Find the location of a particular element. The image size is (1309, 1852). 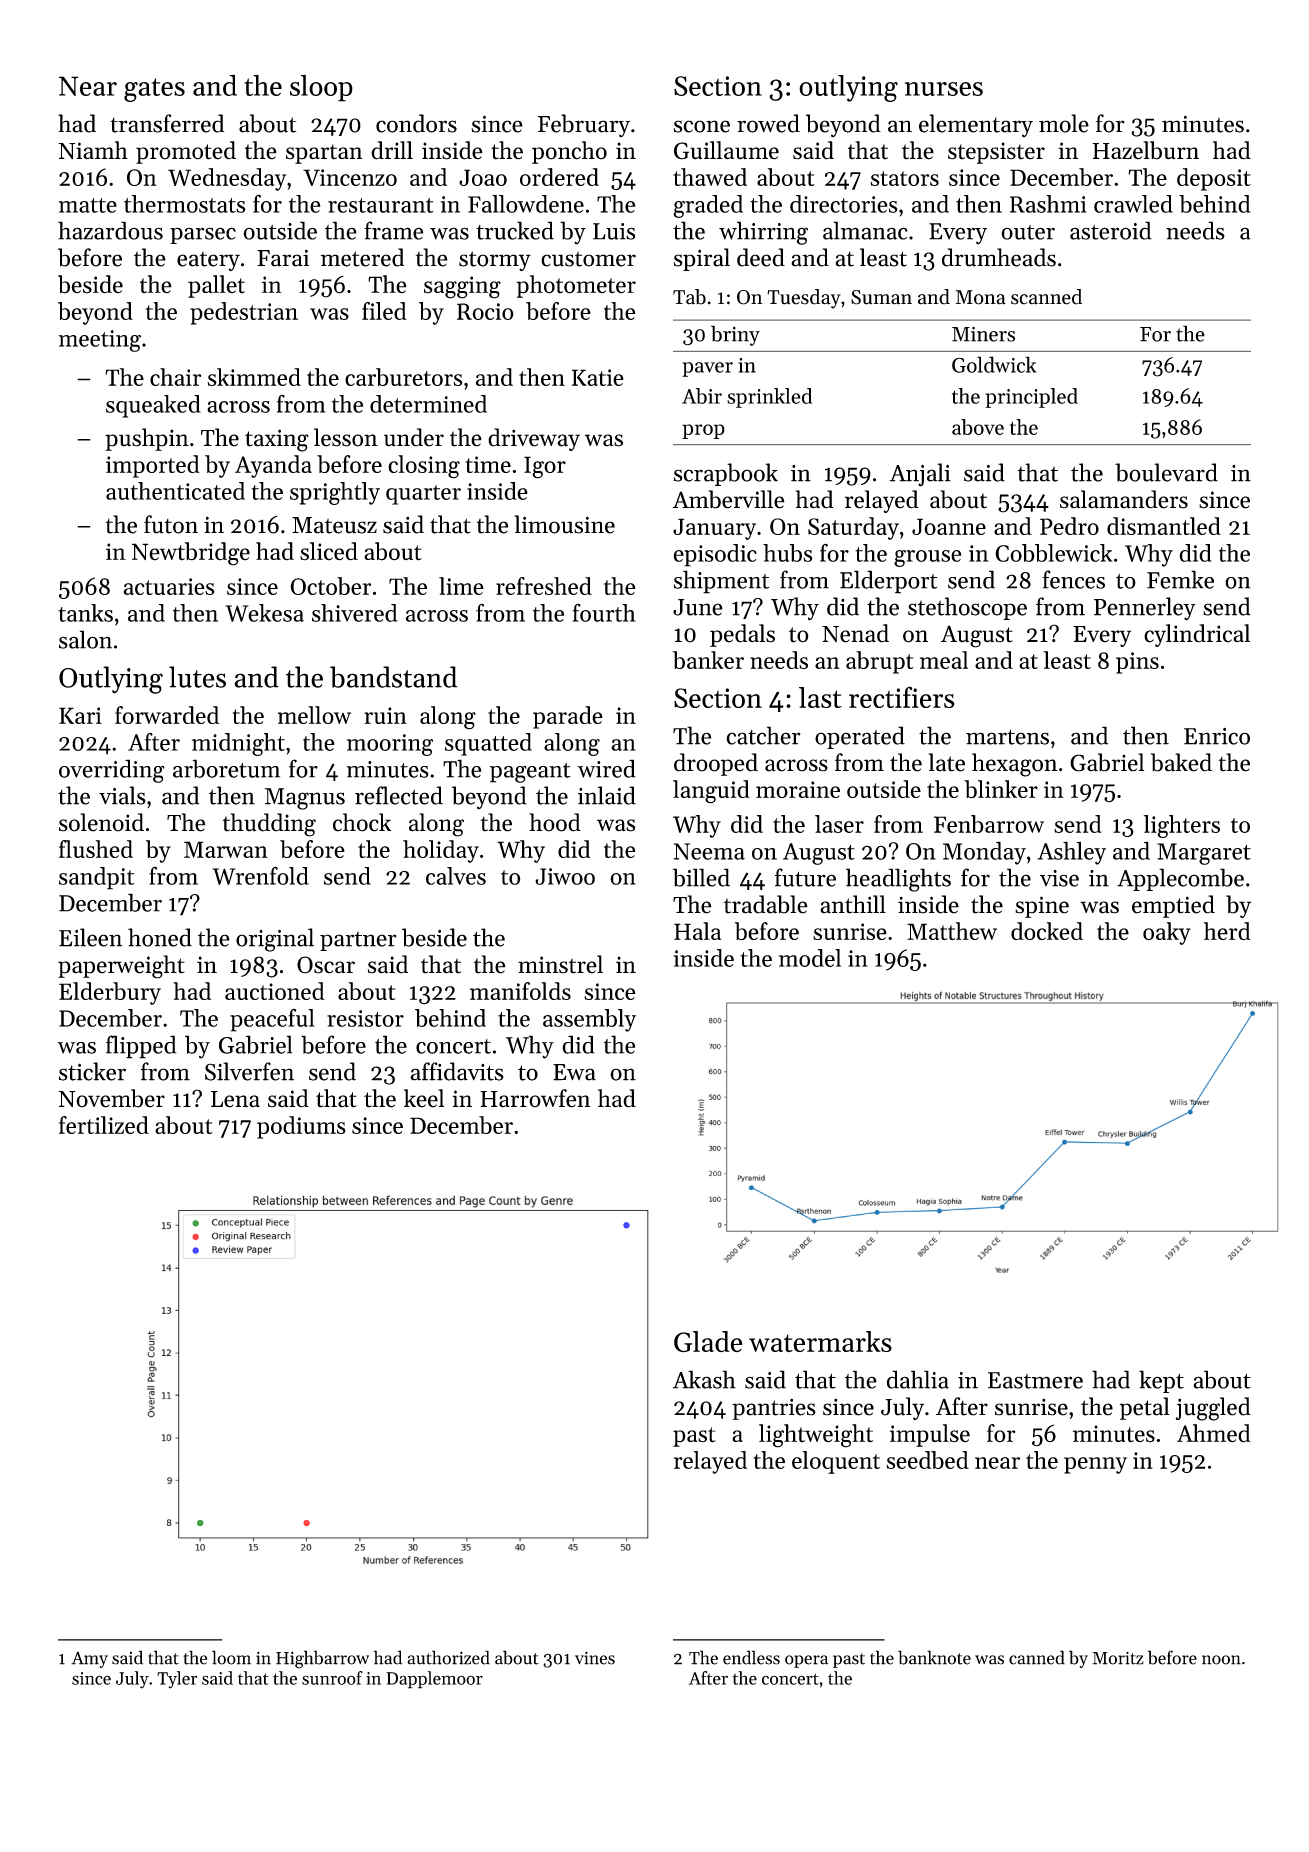

model is located at coordinates (810, 958).
